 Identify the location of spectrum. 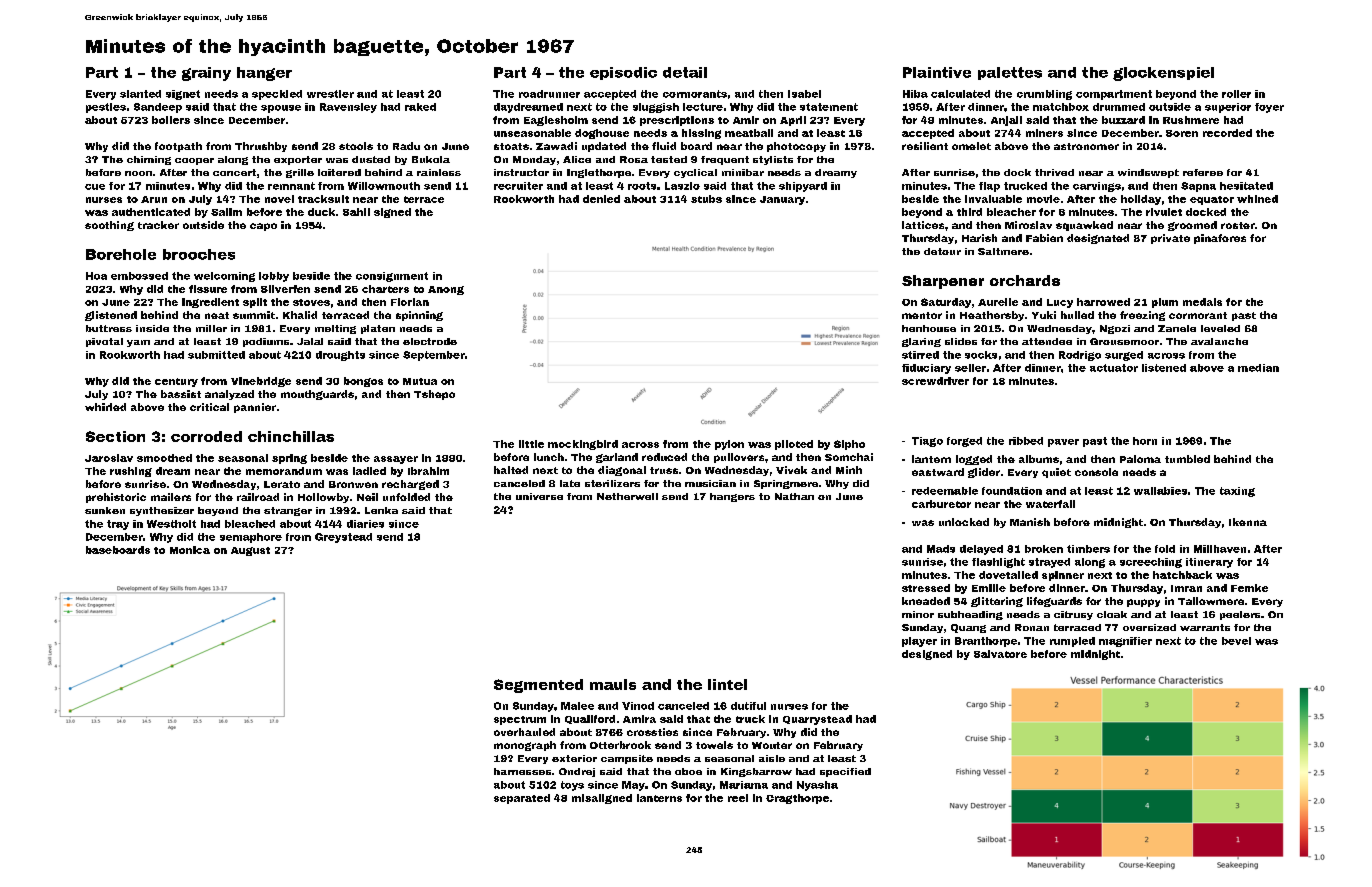
(520, 720).
